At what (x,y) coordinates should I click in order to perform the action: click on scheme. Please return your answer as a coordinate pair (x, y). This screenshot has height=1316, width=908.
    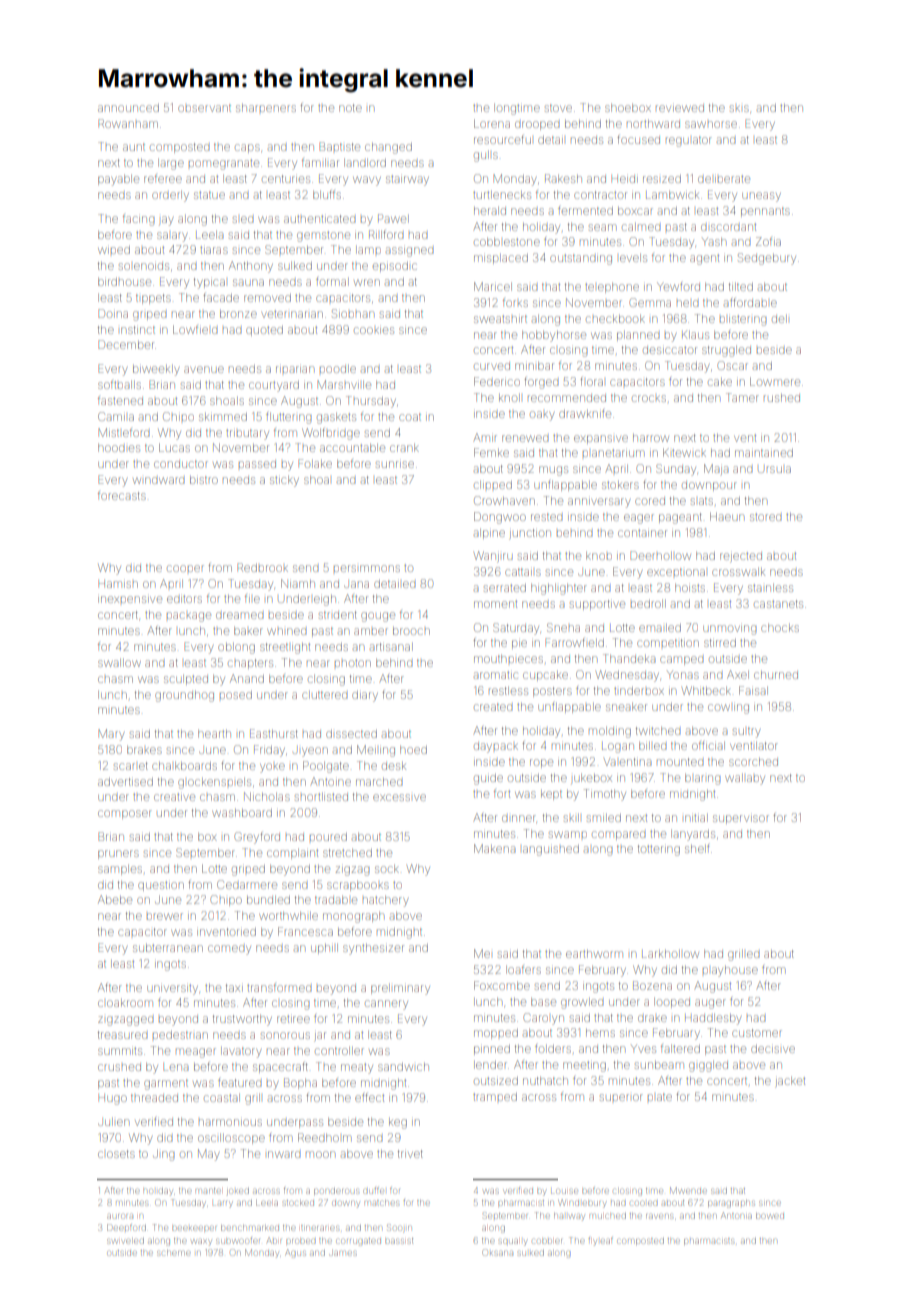
    Looking at the image, I should click on (173, 1253).
